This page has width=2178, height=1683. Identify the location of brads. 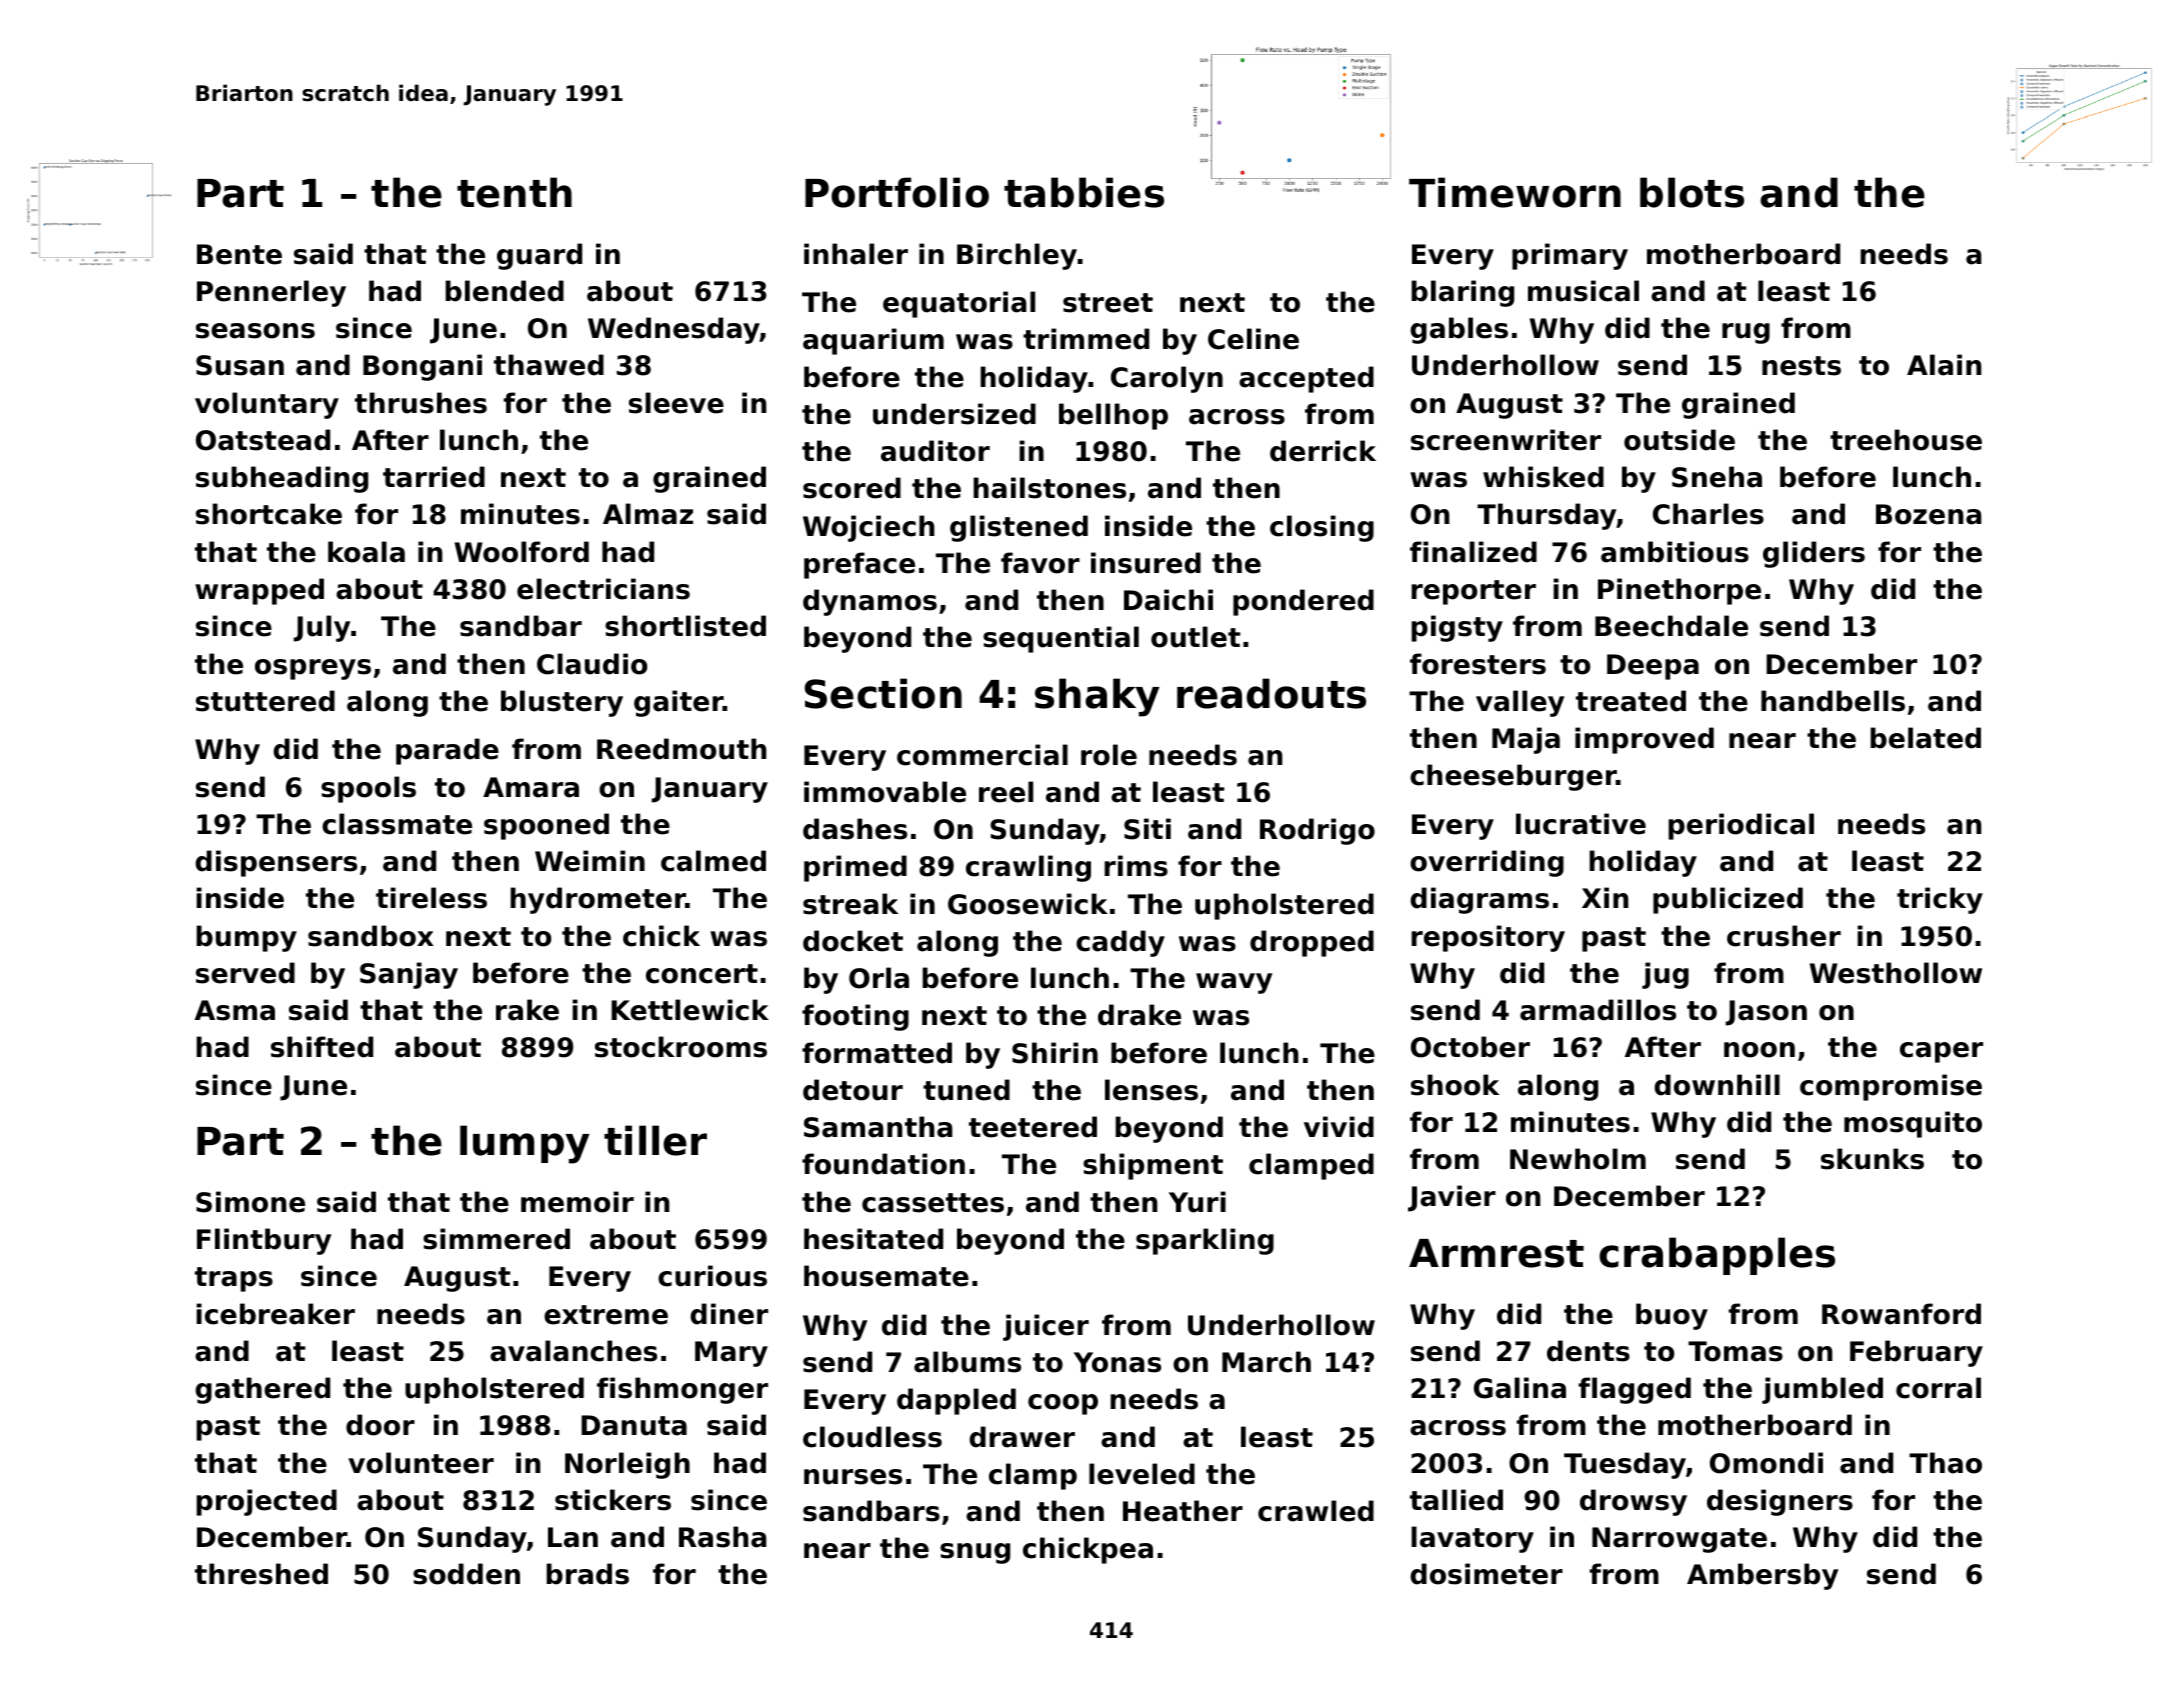
(587, 1574).
